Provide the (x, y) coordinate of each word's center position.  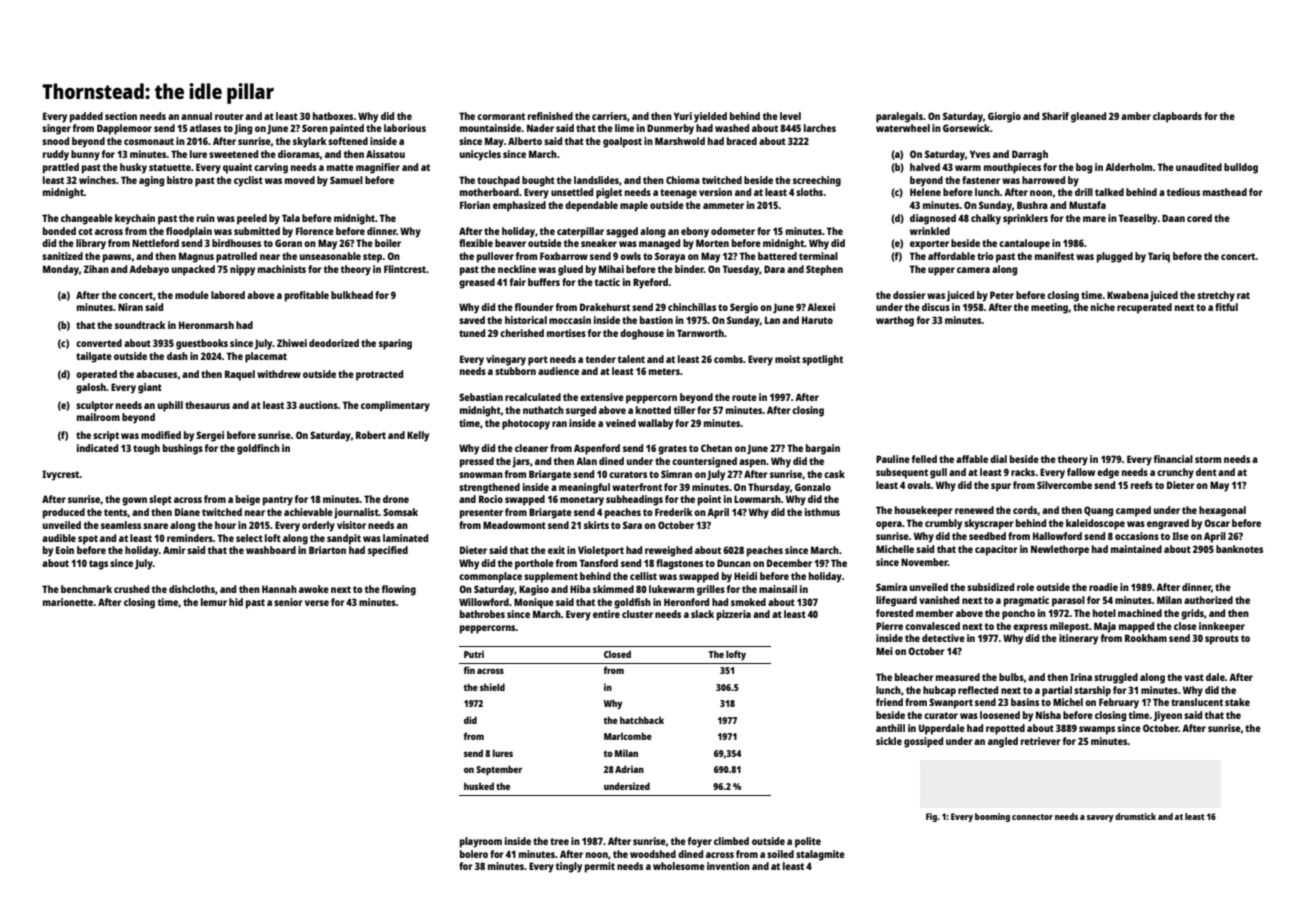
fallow (1081, 472)
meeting (1049, 308)
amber (1136, 116)
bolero (474, 854)
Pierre (889, 626)
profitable (307, 296)
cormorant (501, 116)
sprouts (1222, 640)
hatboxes (333, 116)
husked (479, 786)
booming (992, 817)
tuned (472, 333)
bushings (183, 449)
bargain (823, 449)
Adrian (629, 769)
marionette (68, 602)
